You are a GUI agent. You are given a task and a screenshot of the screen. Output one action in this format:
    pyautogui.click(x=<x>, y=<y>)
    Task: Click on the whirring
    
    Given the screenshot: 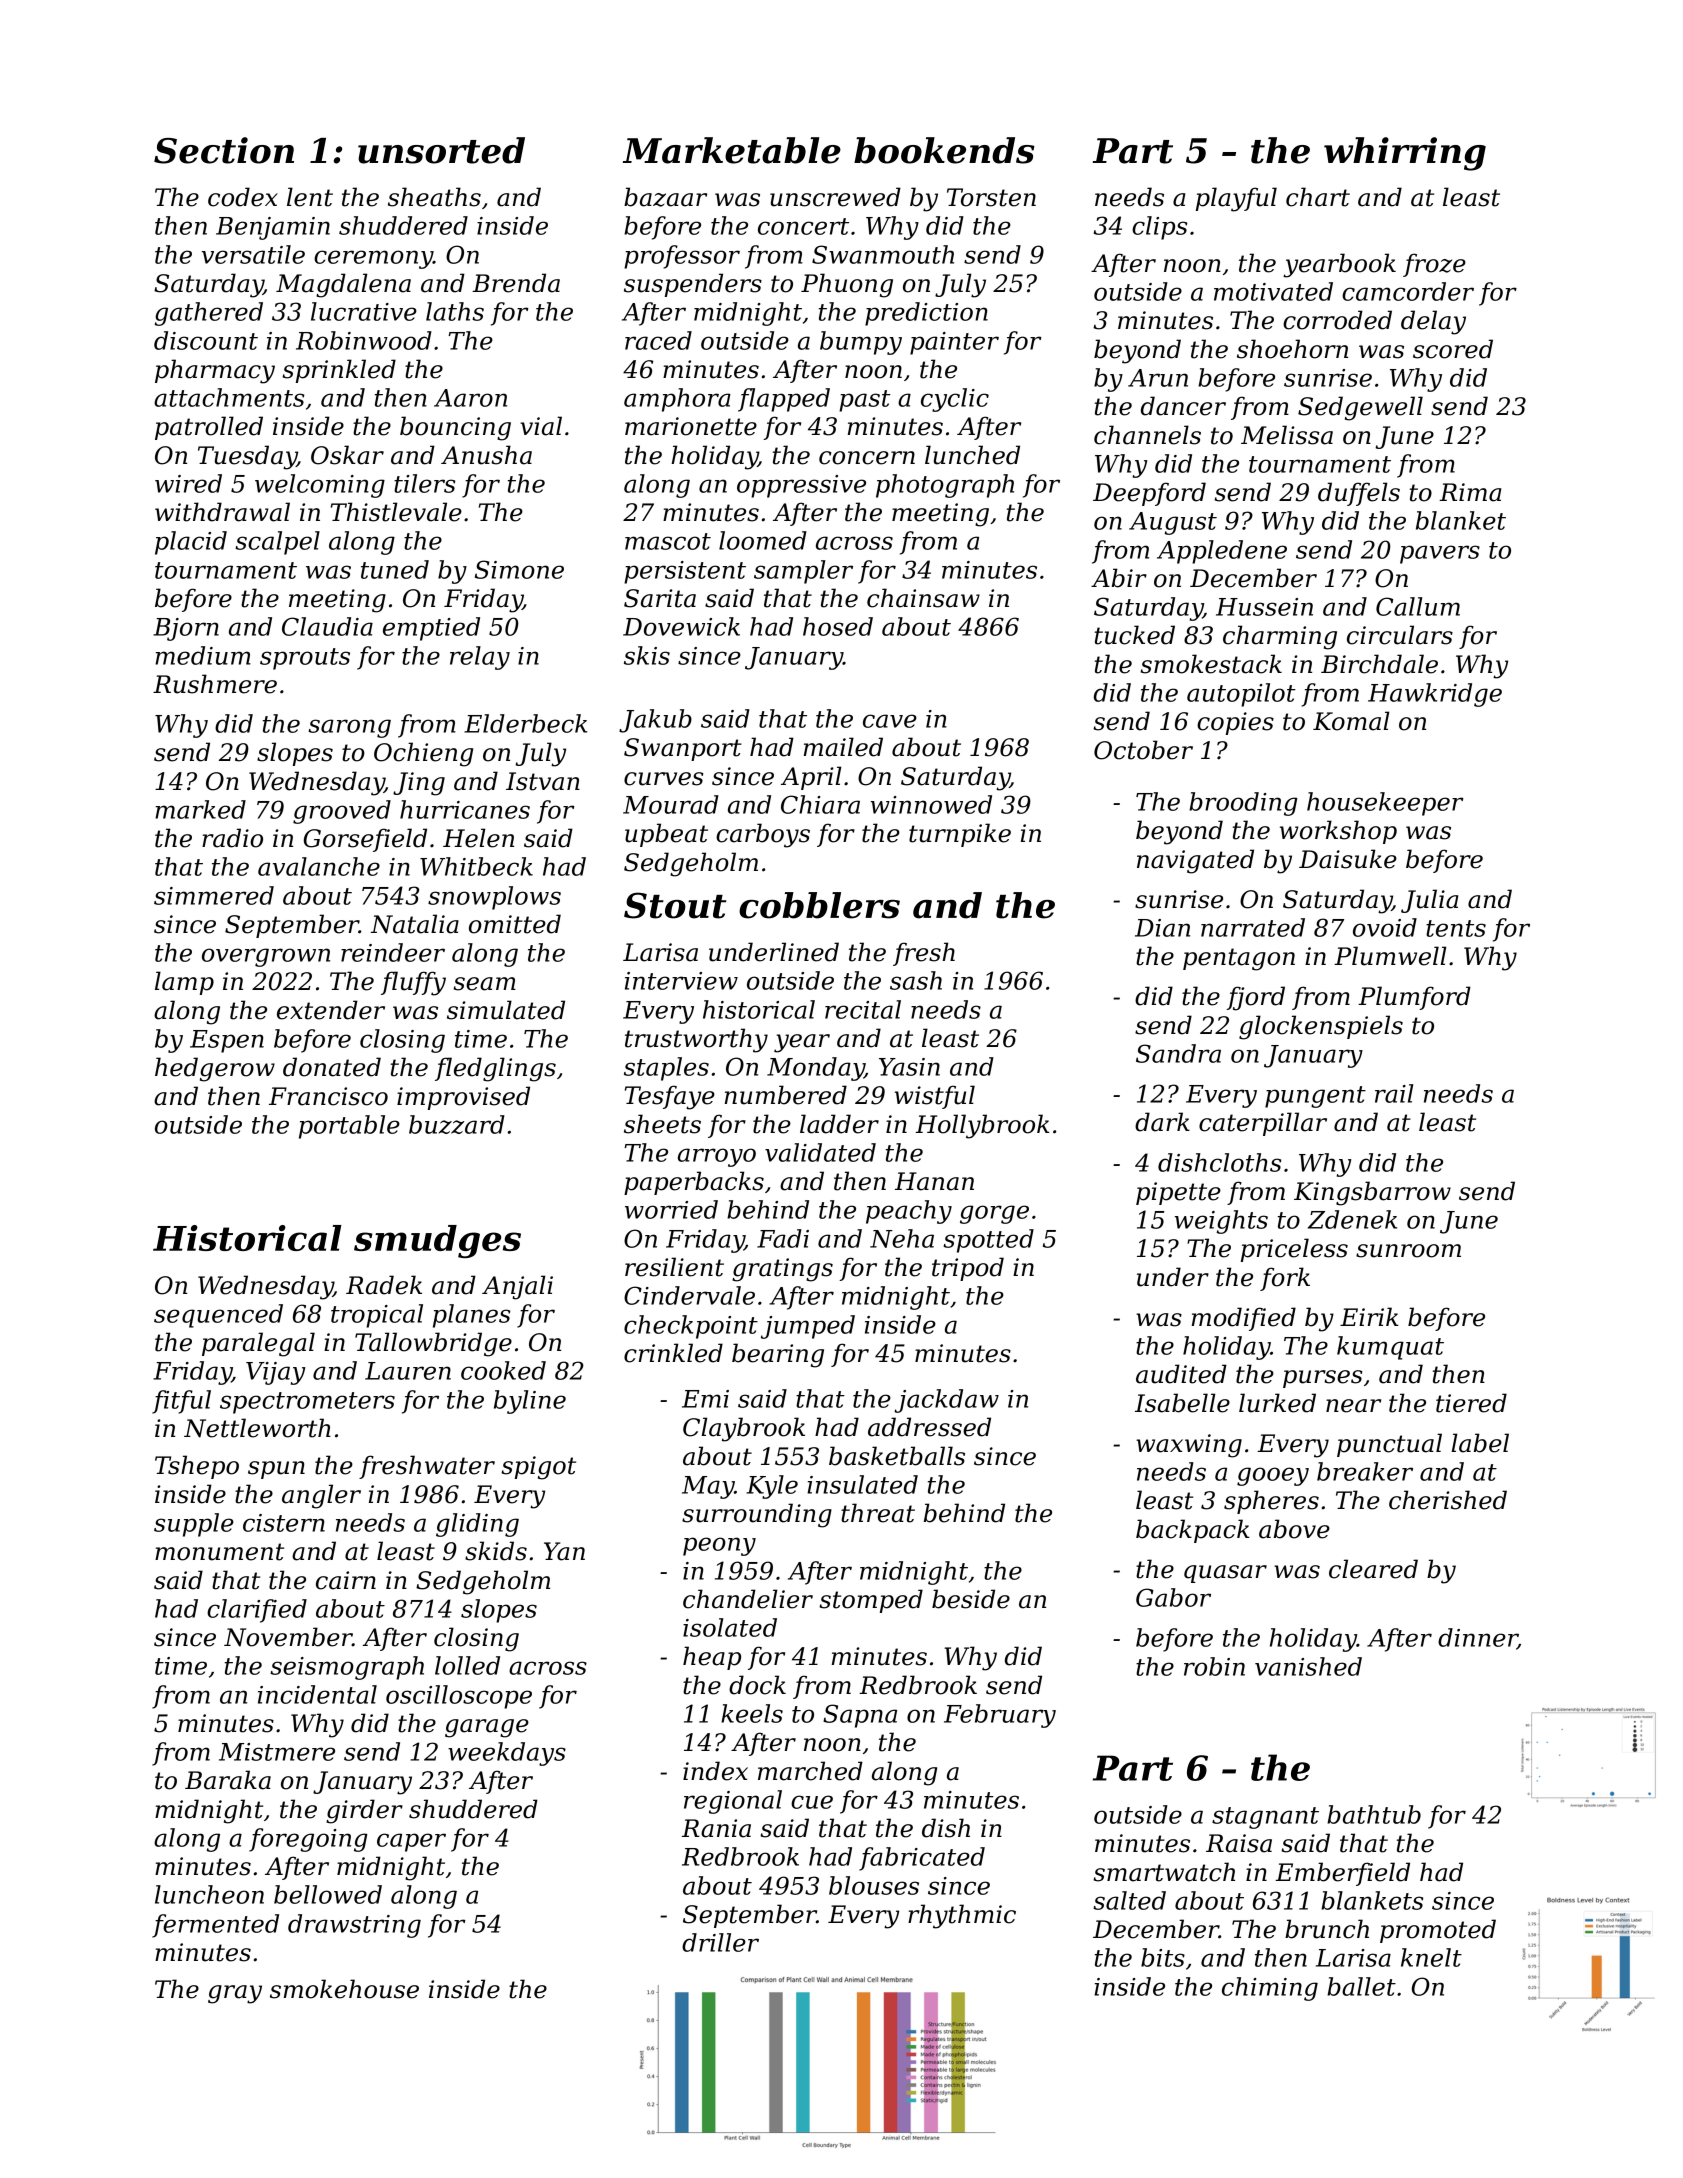 What is the action you would take?
    pyautogui.click(x=1405, y=154)
